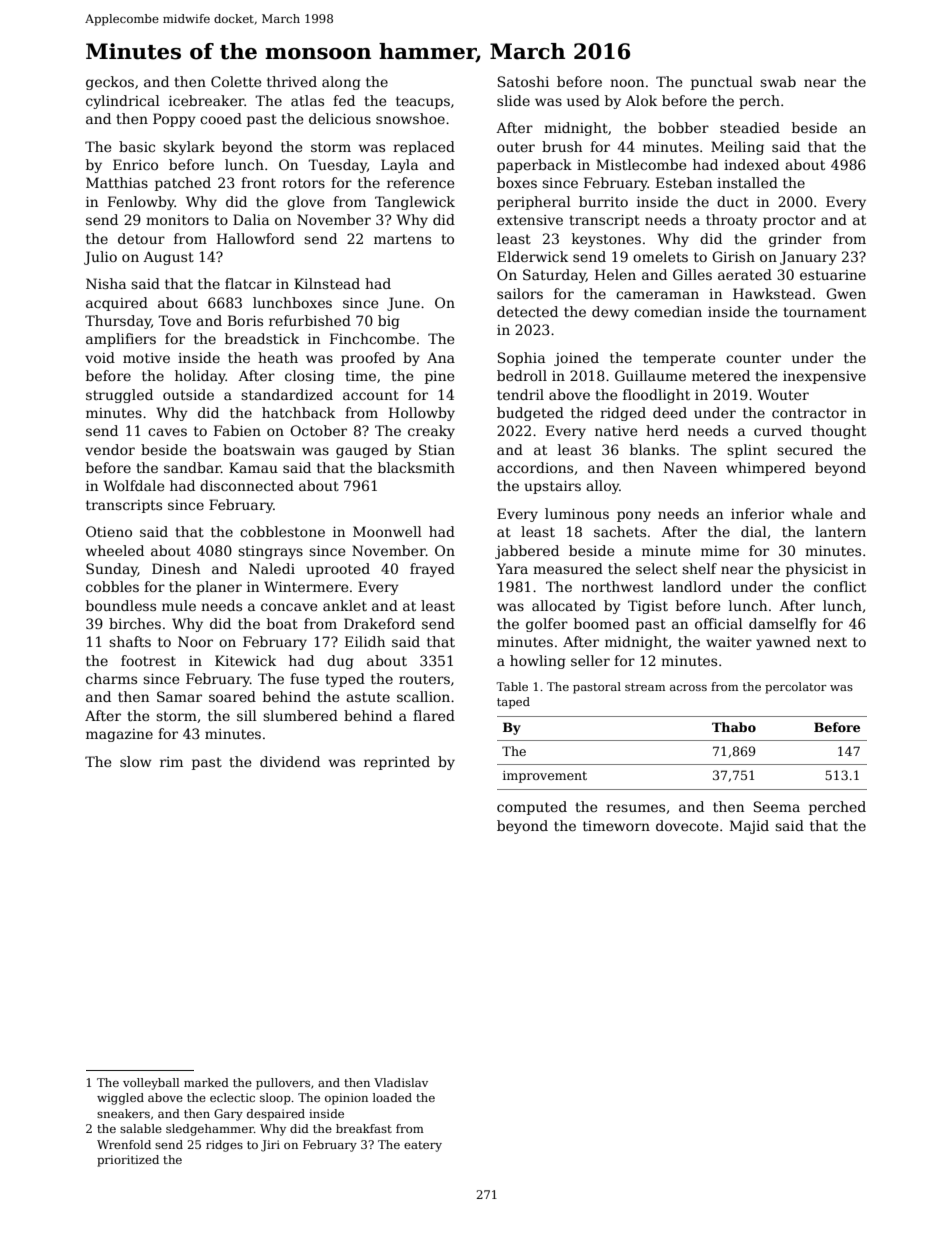  Describe the element at coordinates (687, 825) in the screenshot. I see `dovecote` at that location.
